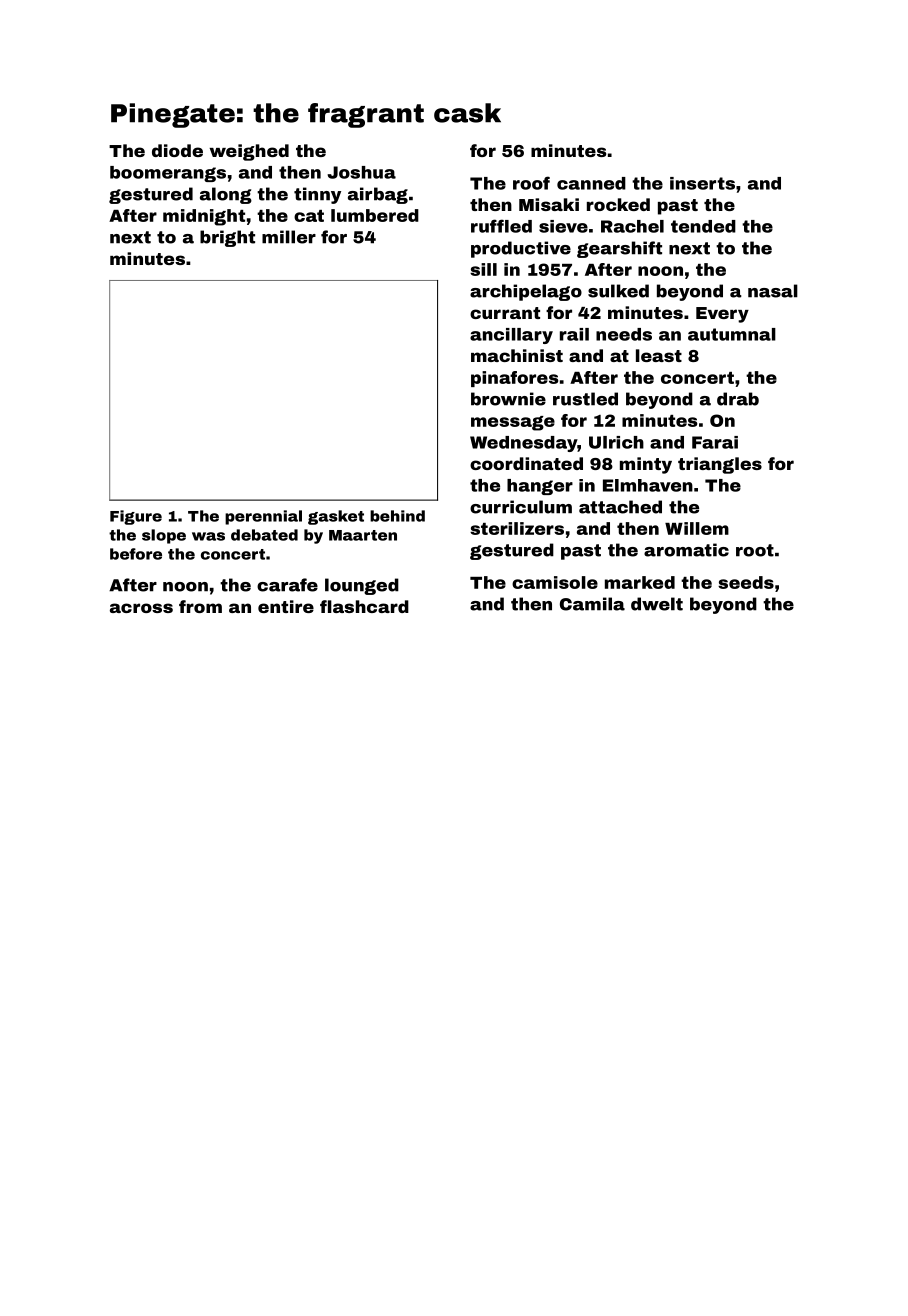  Describe the element at coordinates (738, 399) in the screenshot. I see `drab` at that location.
